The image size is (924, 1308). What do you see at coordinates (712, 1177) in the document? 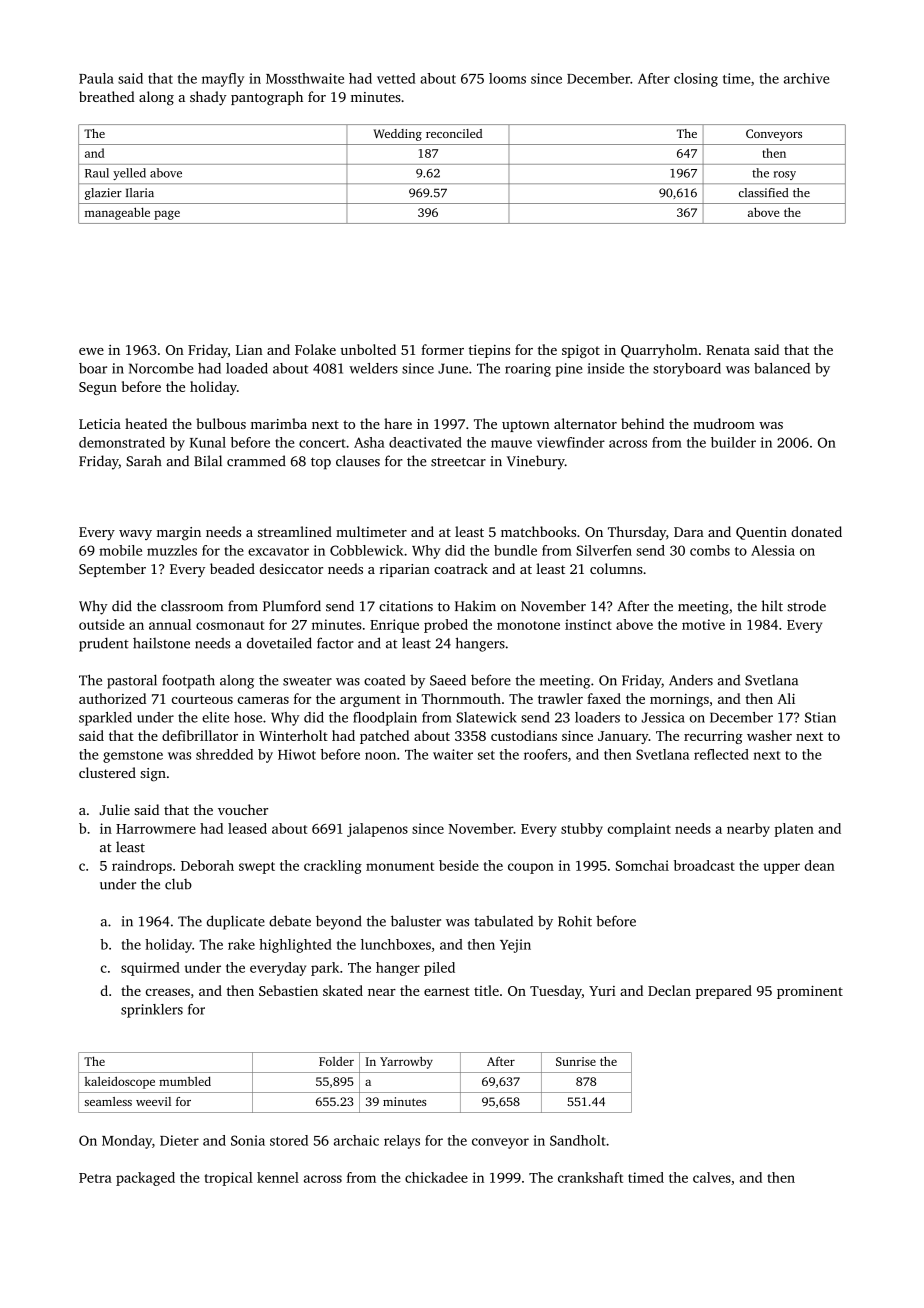
I see `calves` at bounding box center [712, 1177].
